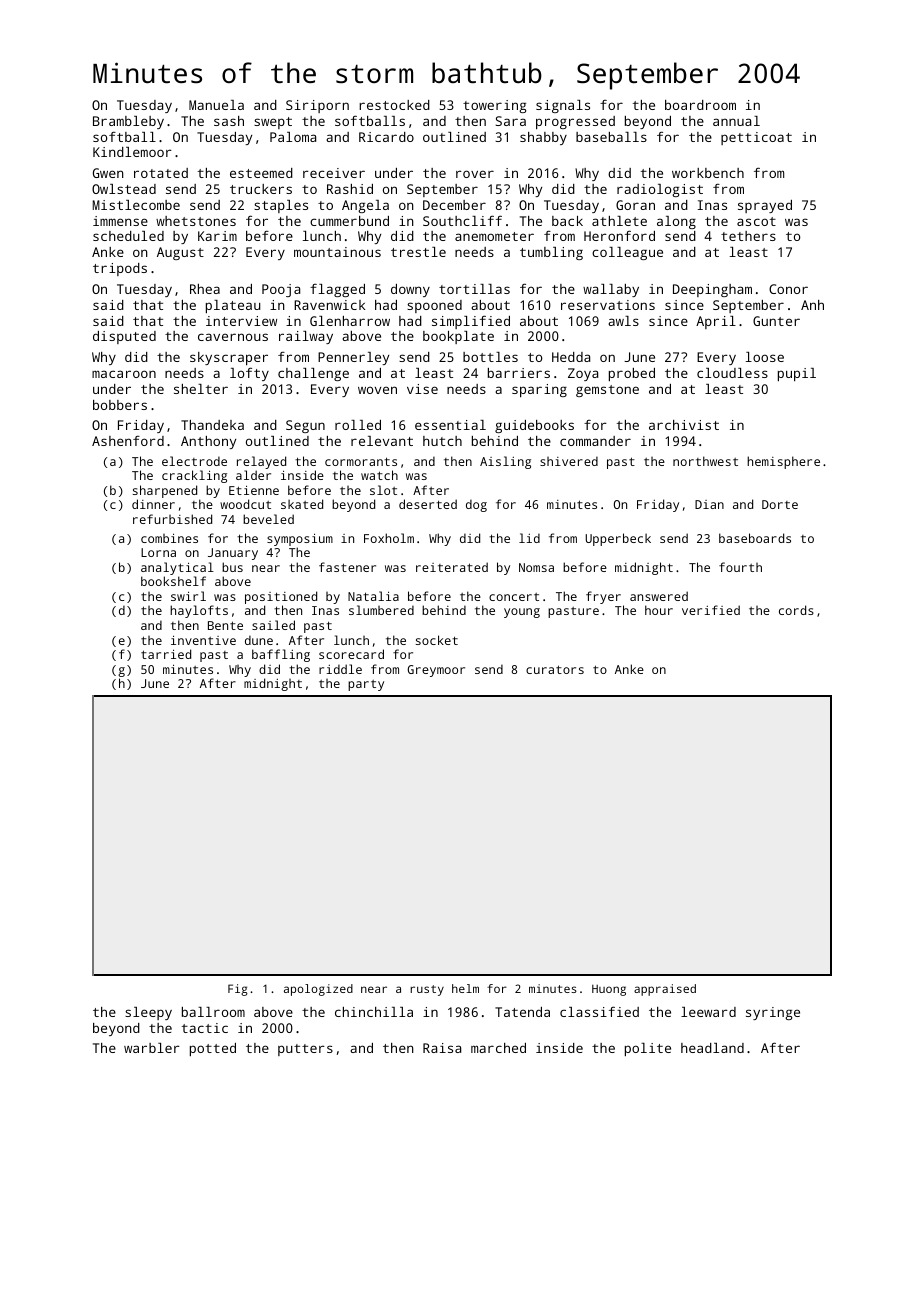  I want to click on workbench, so click(708, 173).
